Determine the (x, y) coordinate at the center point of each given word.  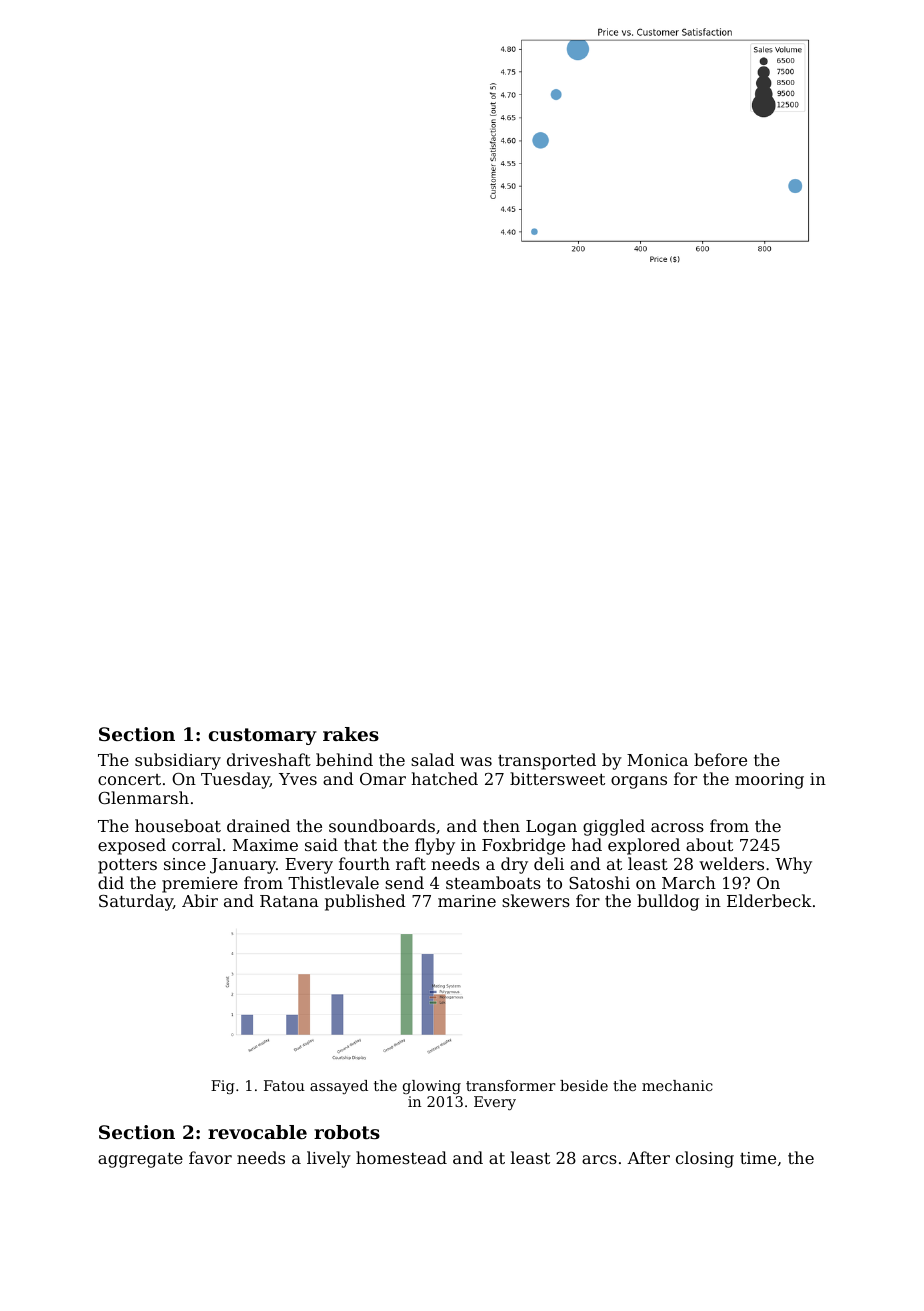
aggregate (140, 1160)
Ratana (289, 901)
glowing (432, 1087)
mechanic (677, 1085)
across (677, 827)
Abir (200, 900)
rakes (351, 734)
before (720, 759)
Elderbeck (769, 900)
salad (433, 759)
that (360, 844)
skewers (536, 900)
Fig (223, 1087)
